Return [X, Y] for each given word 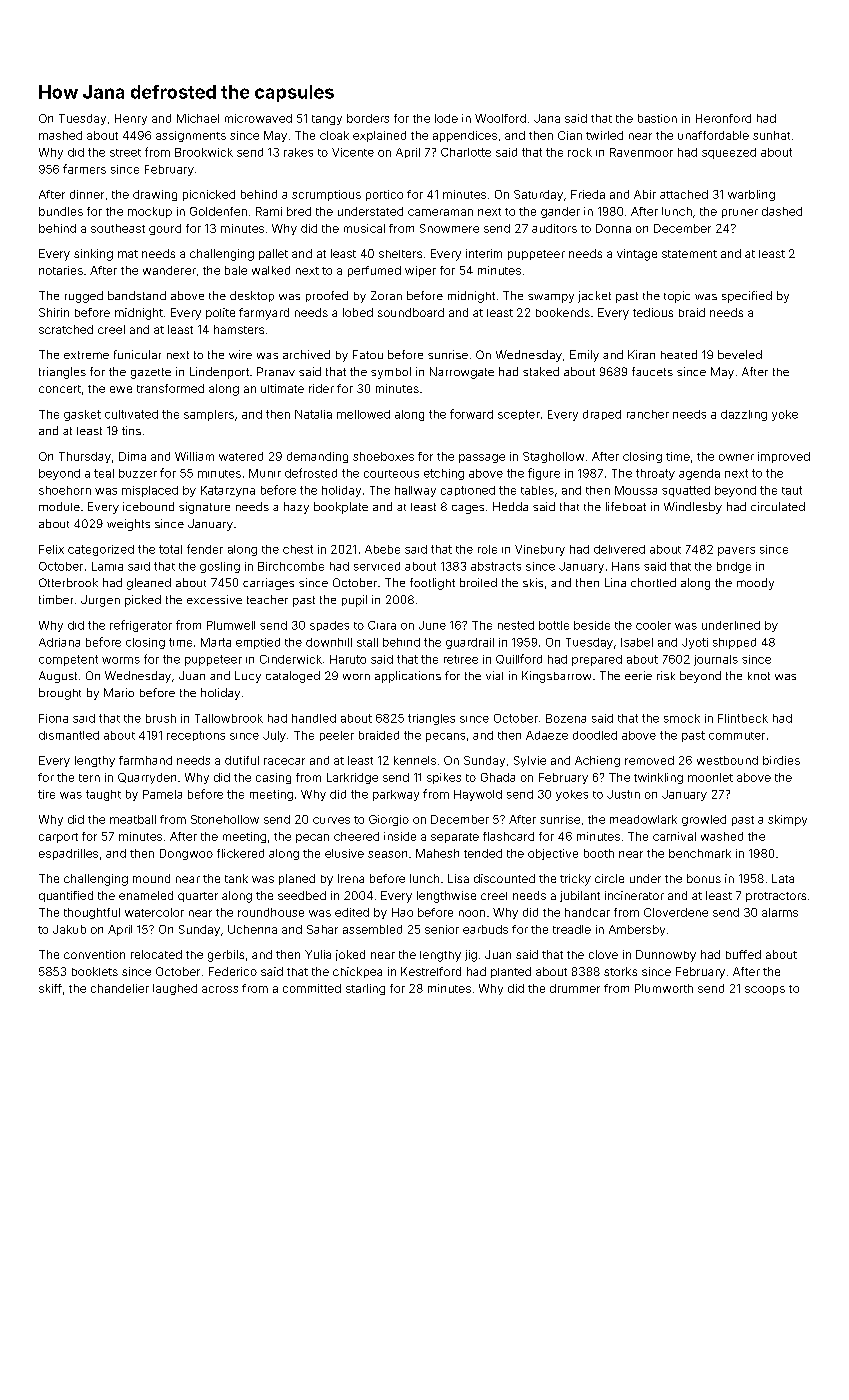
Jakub [69, 929]
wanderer [169, 270]
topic [677, 297]
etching [444, 474]
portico [384, 195]
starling [365, 989]
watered [241, 456]
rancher [648, 414]
